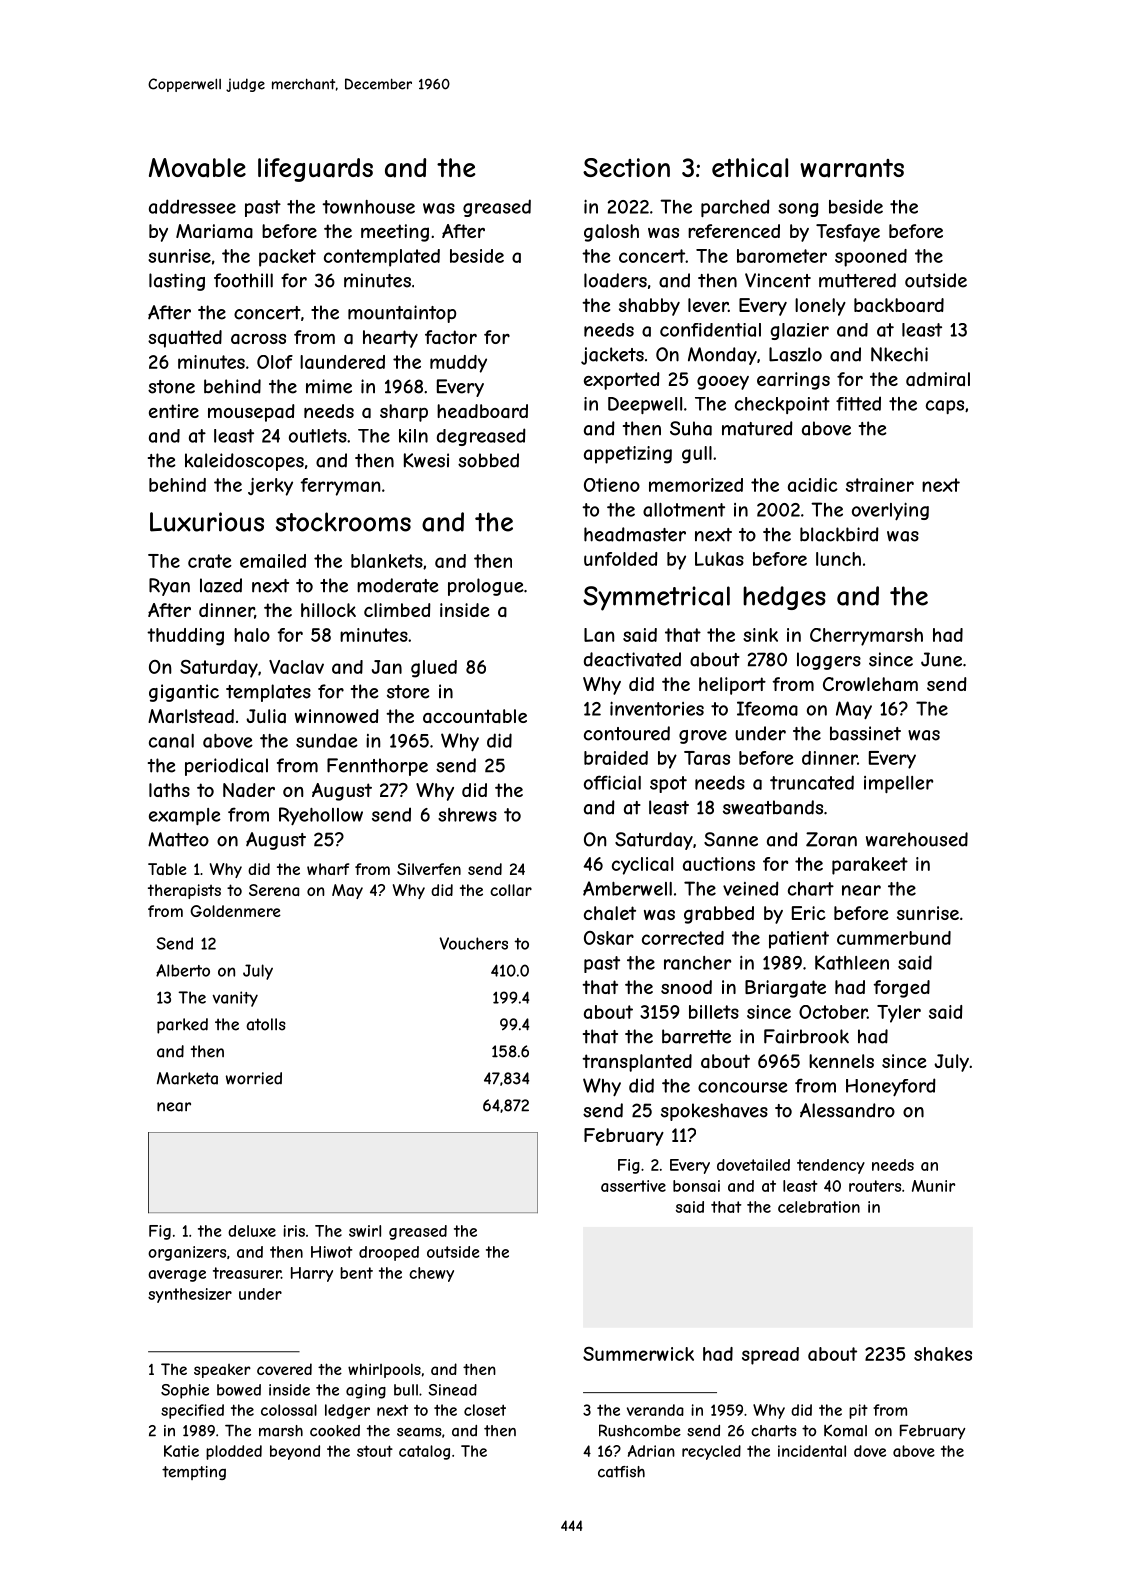 The image size is (1121, 1585). What do you see at coordinates (611, 233) in the screenshot?
I see `galosh` at bounding box center [611, 233].
